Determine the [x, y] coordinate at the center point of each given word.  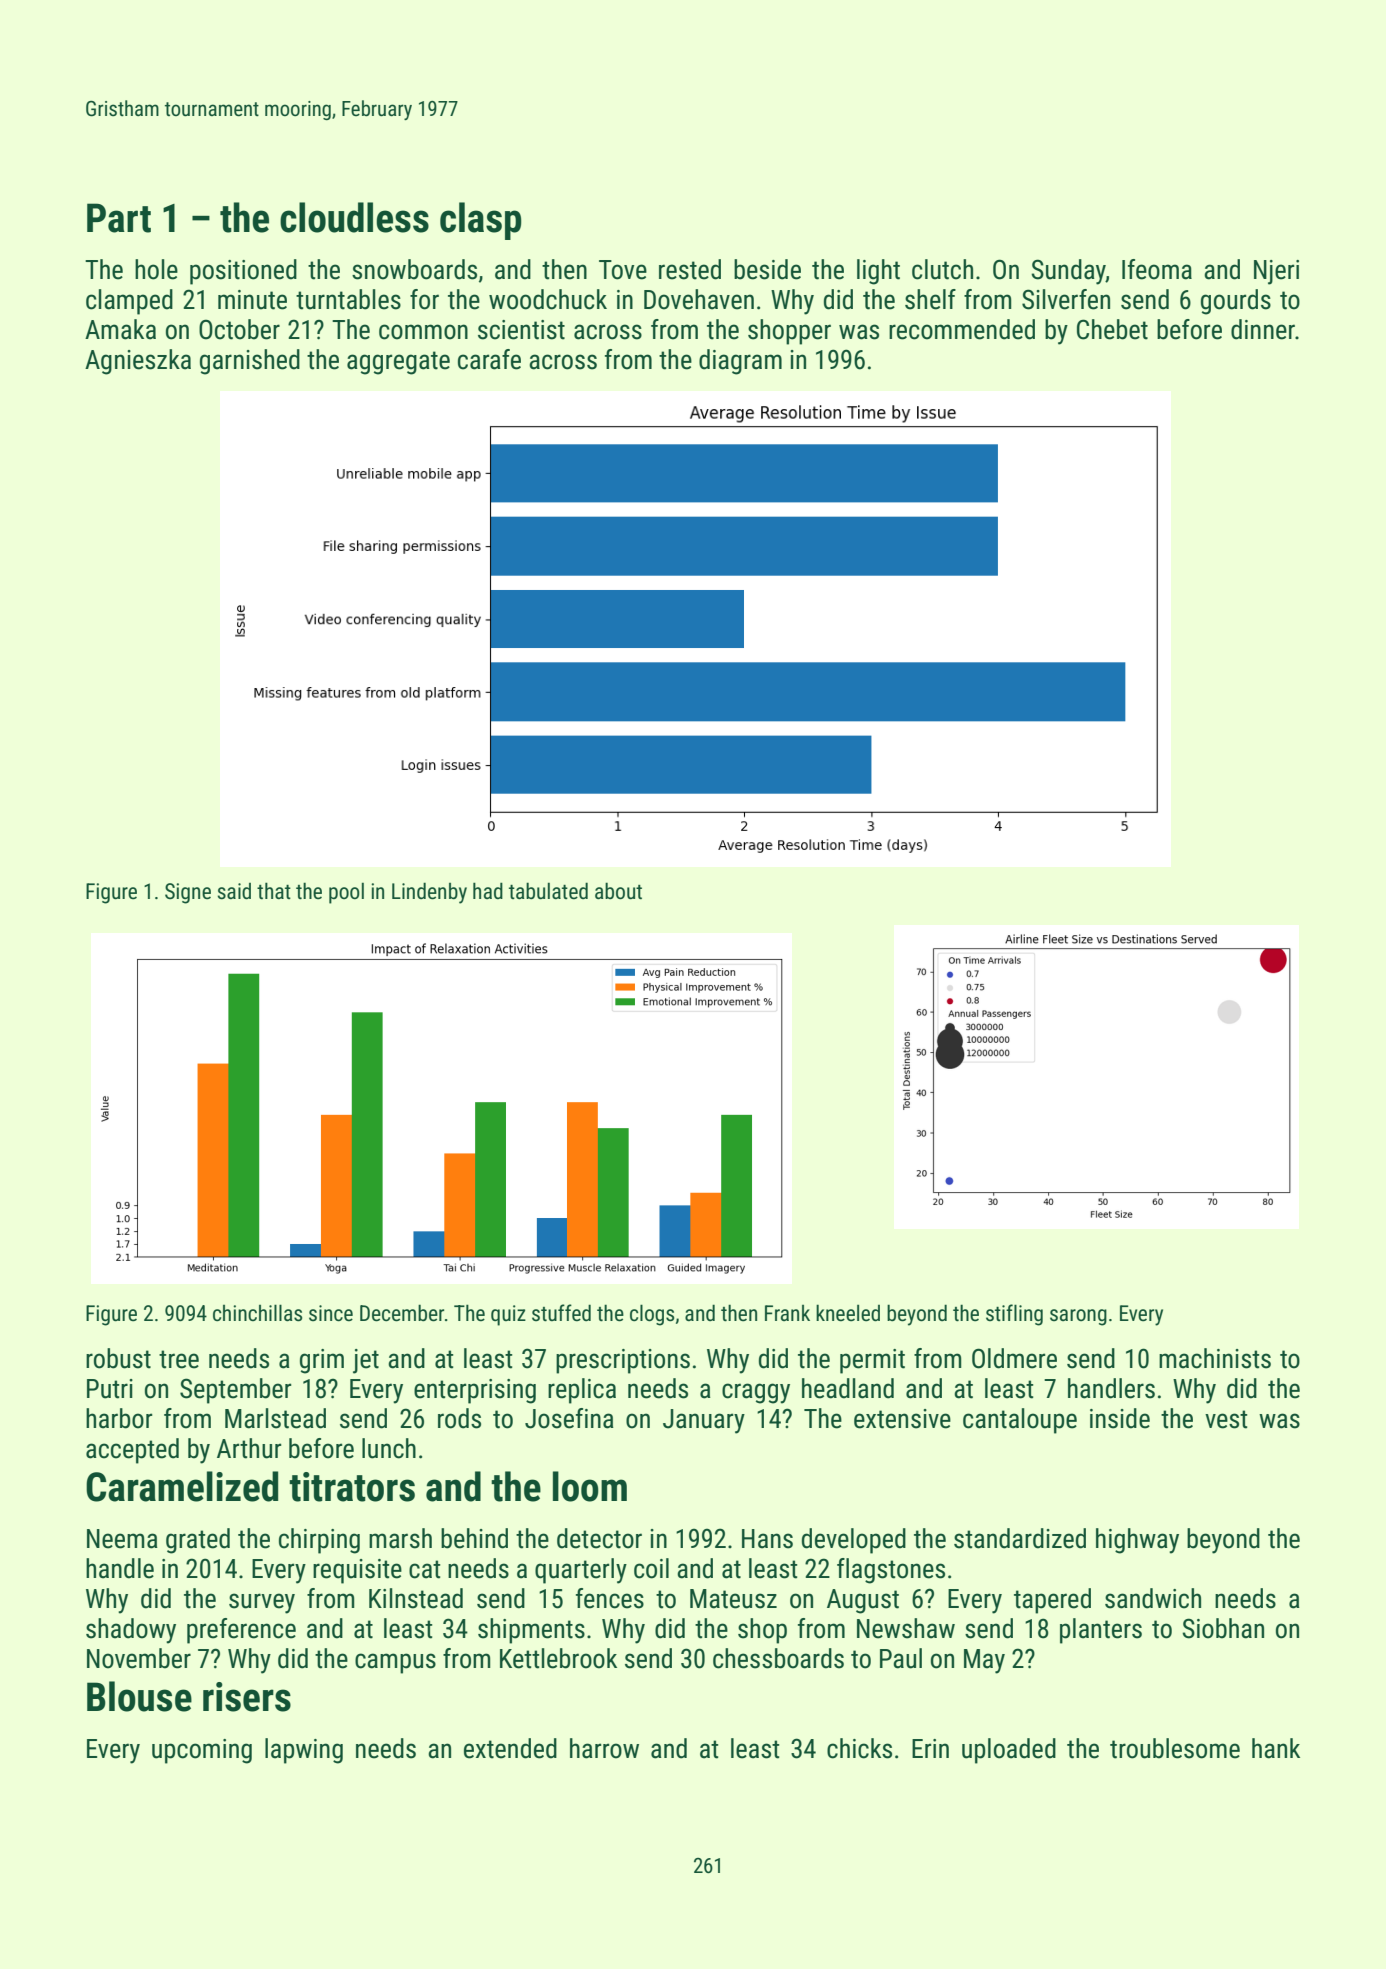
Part [119, 218]
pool [346, 893]
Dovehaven [699, 299]
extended [510, 1748]
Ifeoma [1157, 269]
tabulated [548, 890]
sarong [1078, 1317]
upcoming [202, 1751]
